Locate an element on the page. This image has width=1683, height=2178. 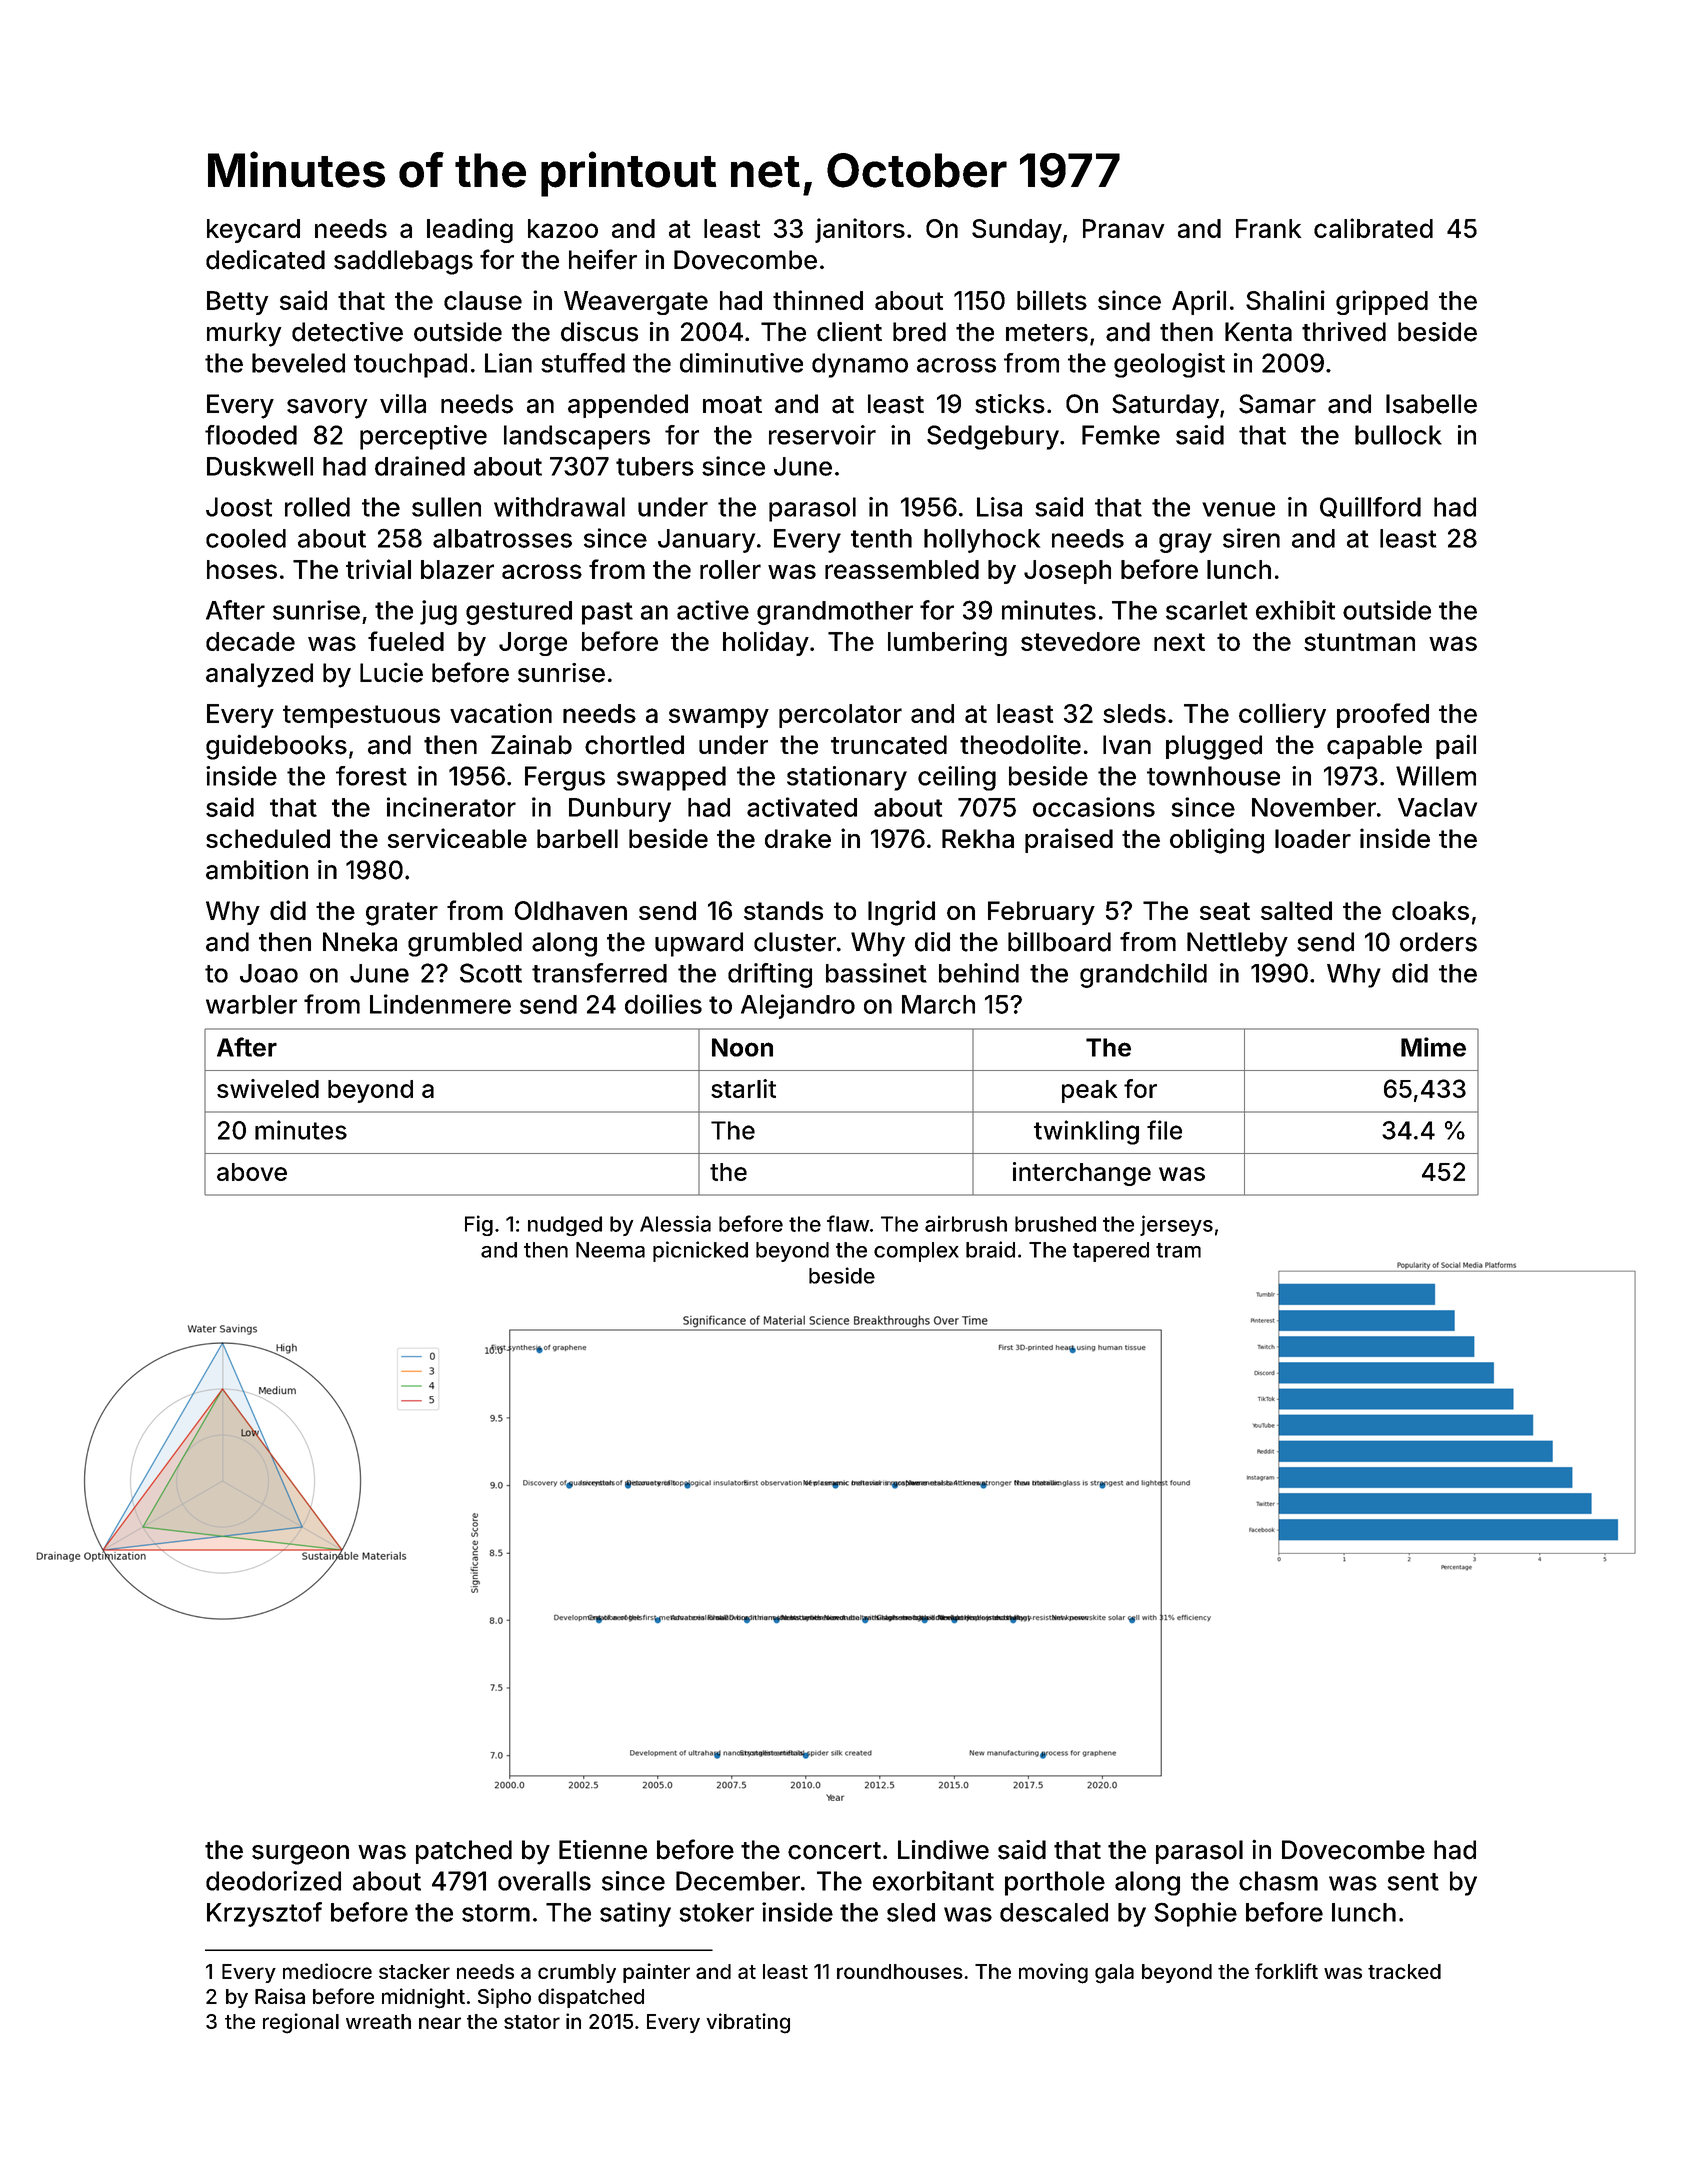
theodolite is located at coordinates (1020, 745).
